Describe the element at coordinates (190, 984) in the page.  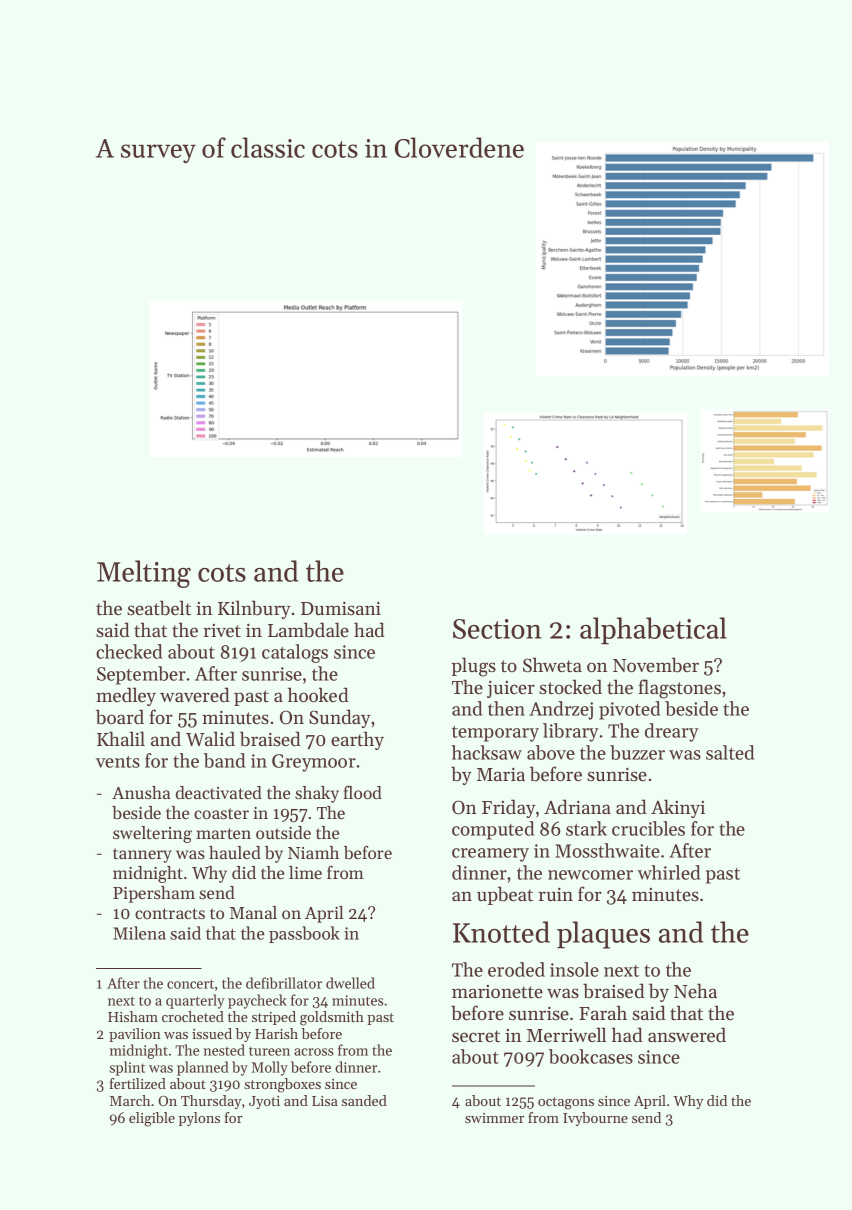
I see `concert` at that location.
